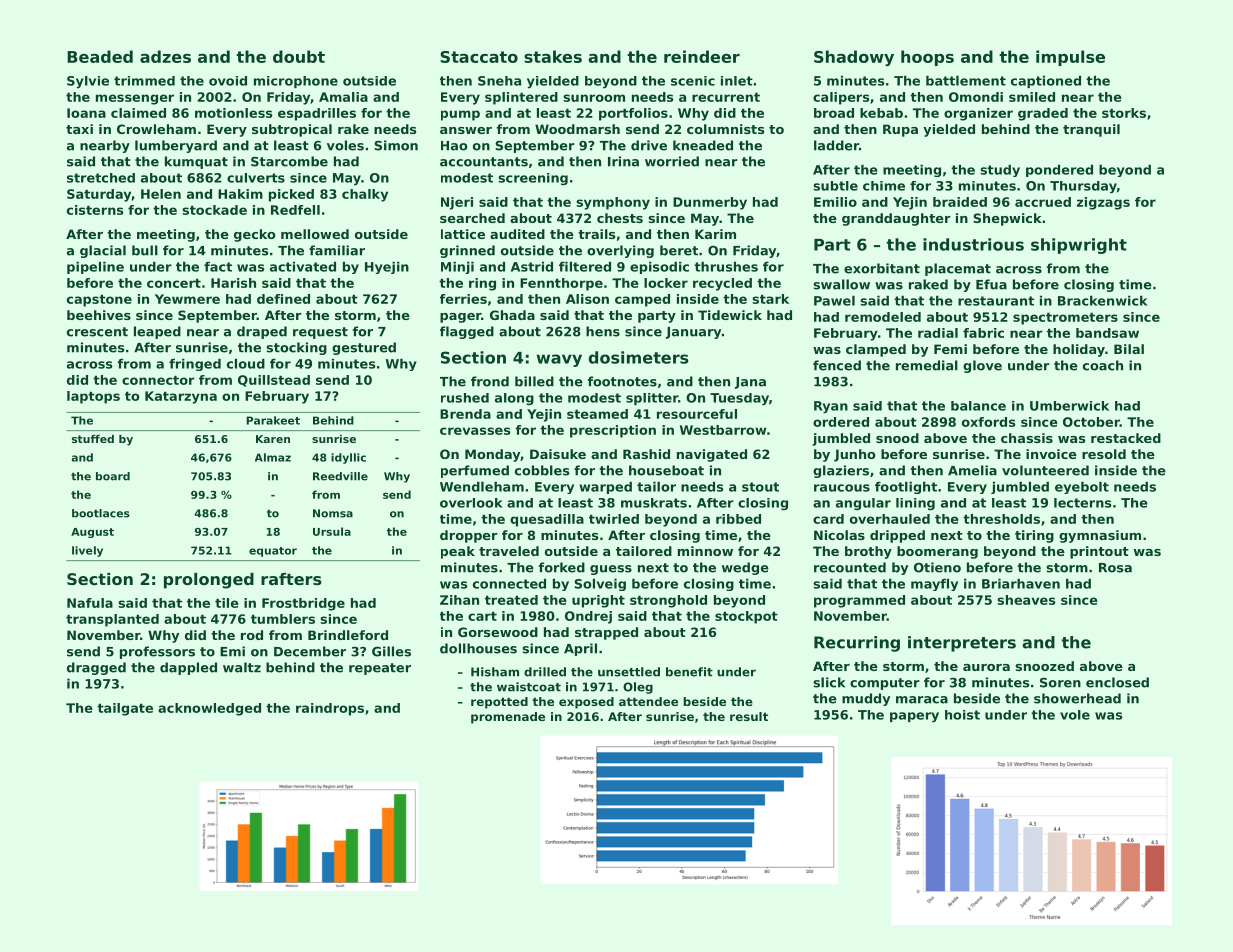  I want to click on hoops, so click(927, 58).
